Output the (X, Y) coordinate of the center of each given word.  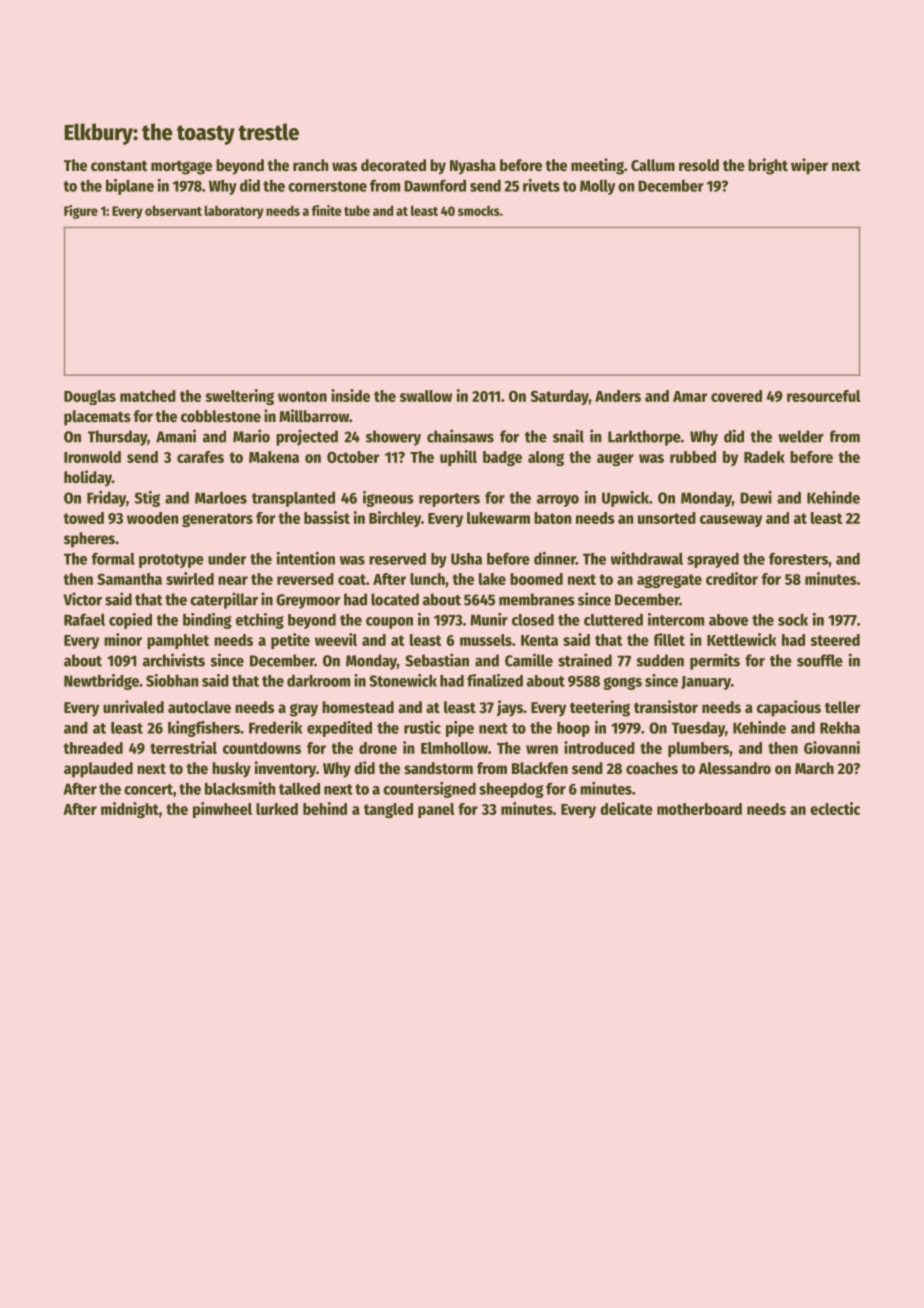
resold (699, 165)
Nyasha (473, 167)
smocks (479, 210)
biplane (130, 187)
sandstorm (438, 768)
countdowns (262, 748)
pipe (460, 729)
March (814, 768)
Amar (690, 396)
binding (207, 621)
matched (148, 396)
